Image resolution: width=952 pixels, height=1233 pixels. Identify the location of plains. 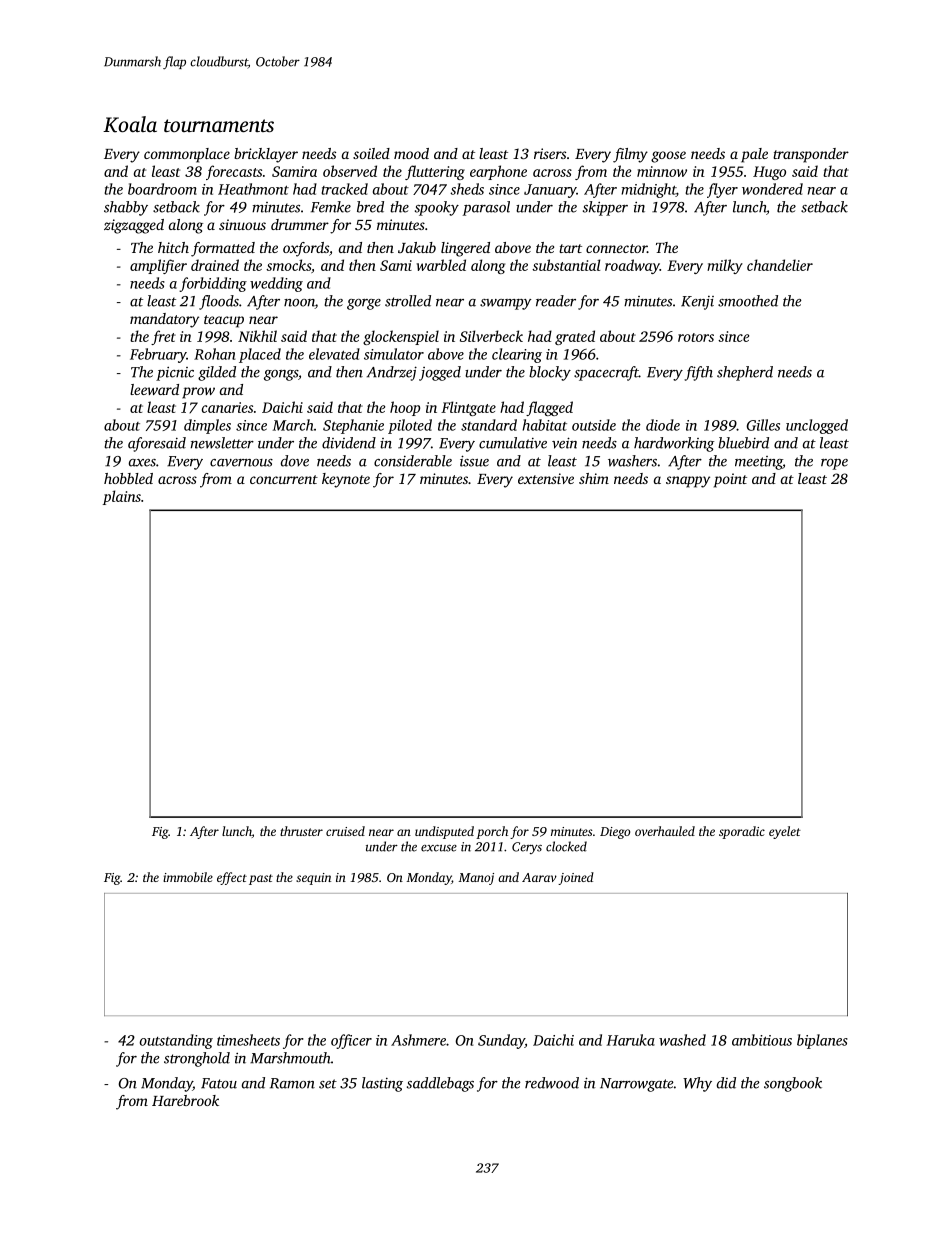
(122, 497).
